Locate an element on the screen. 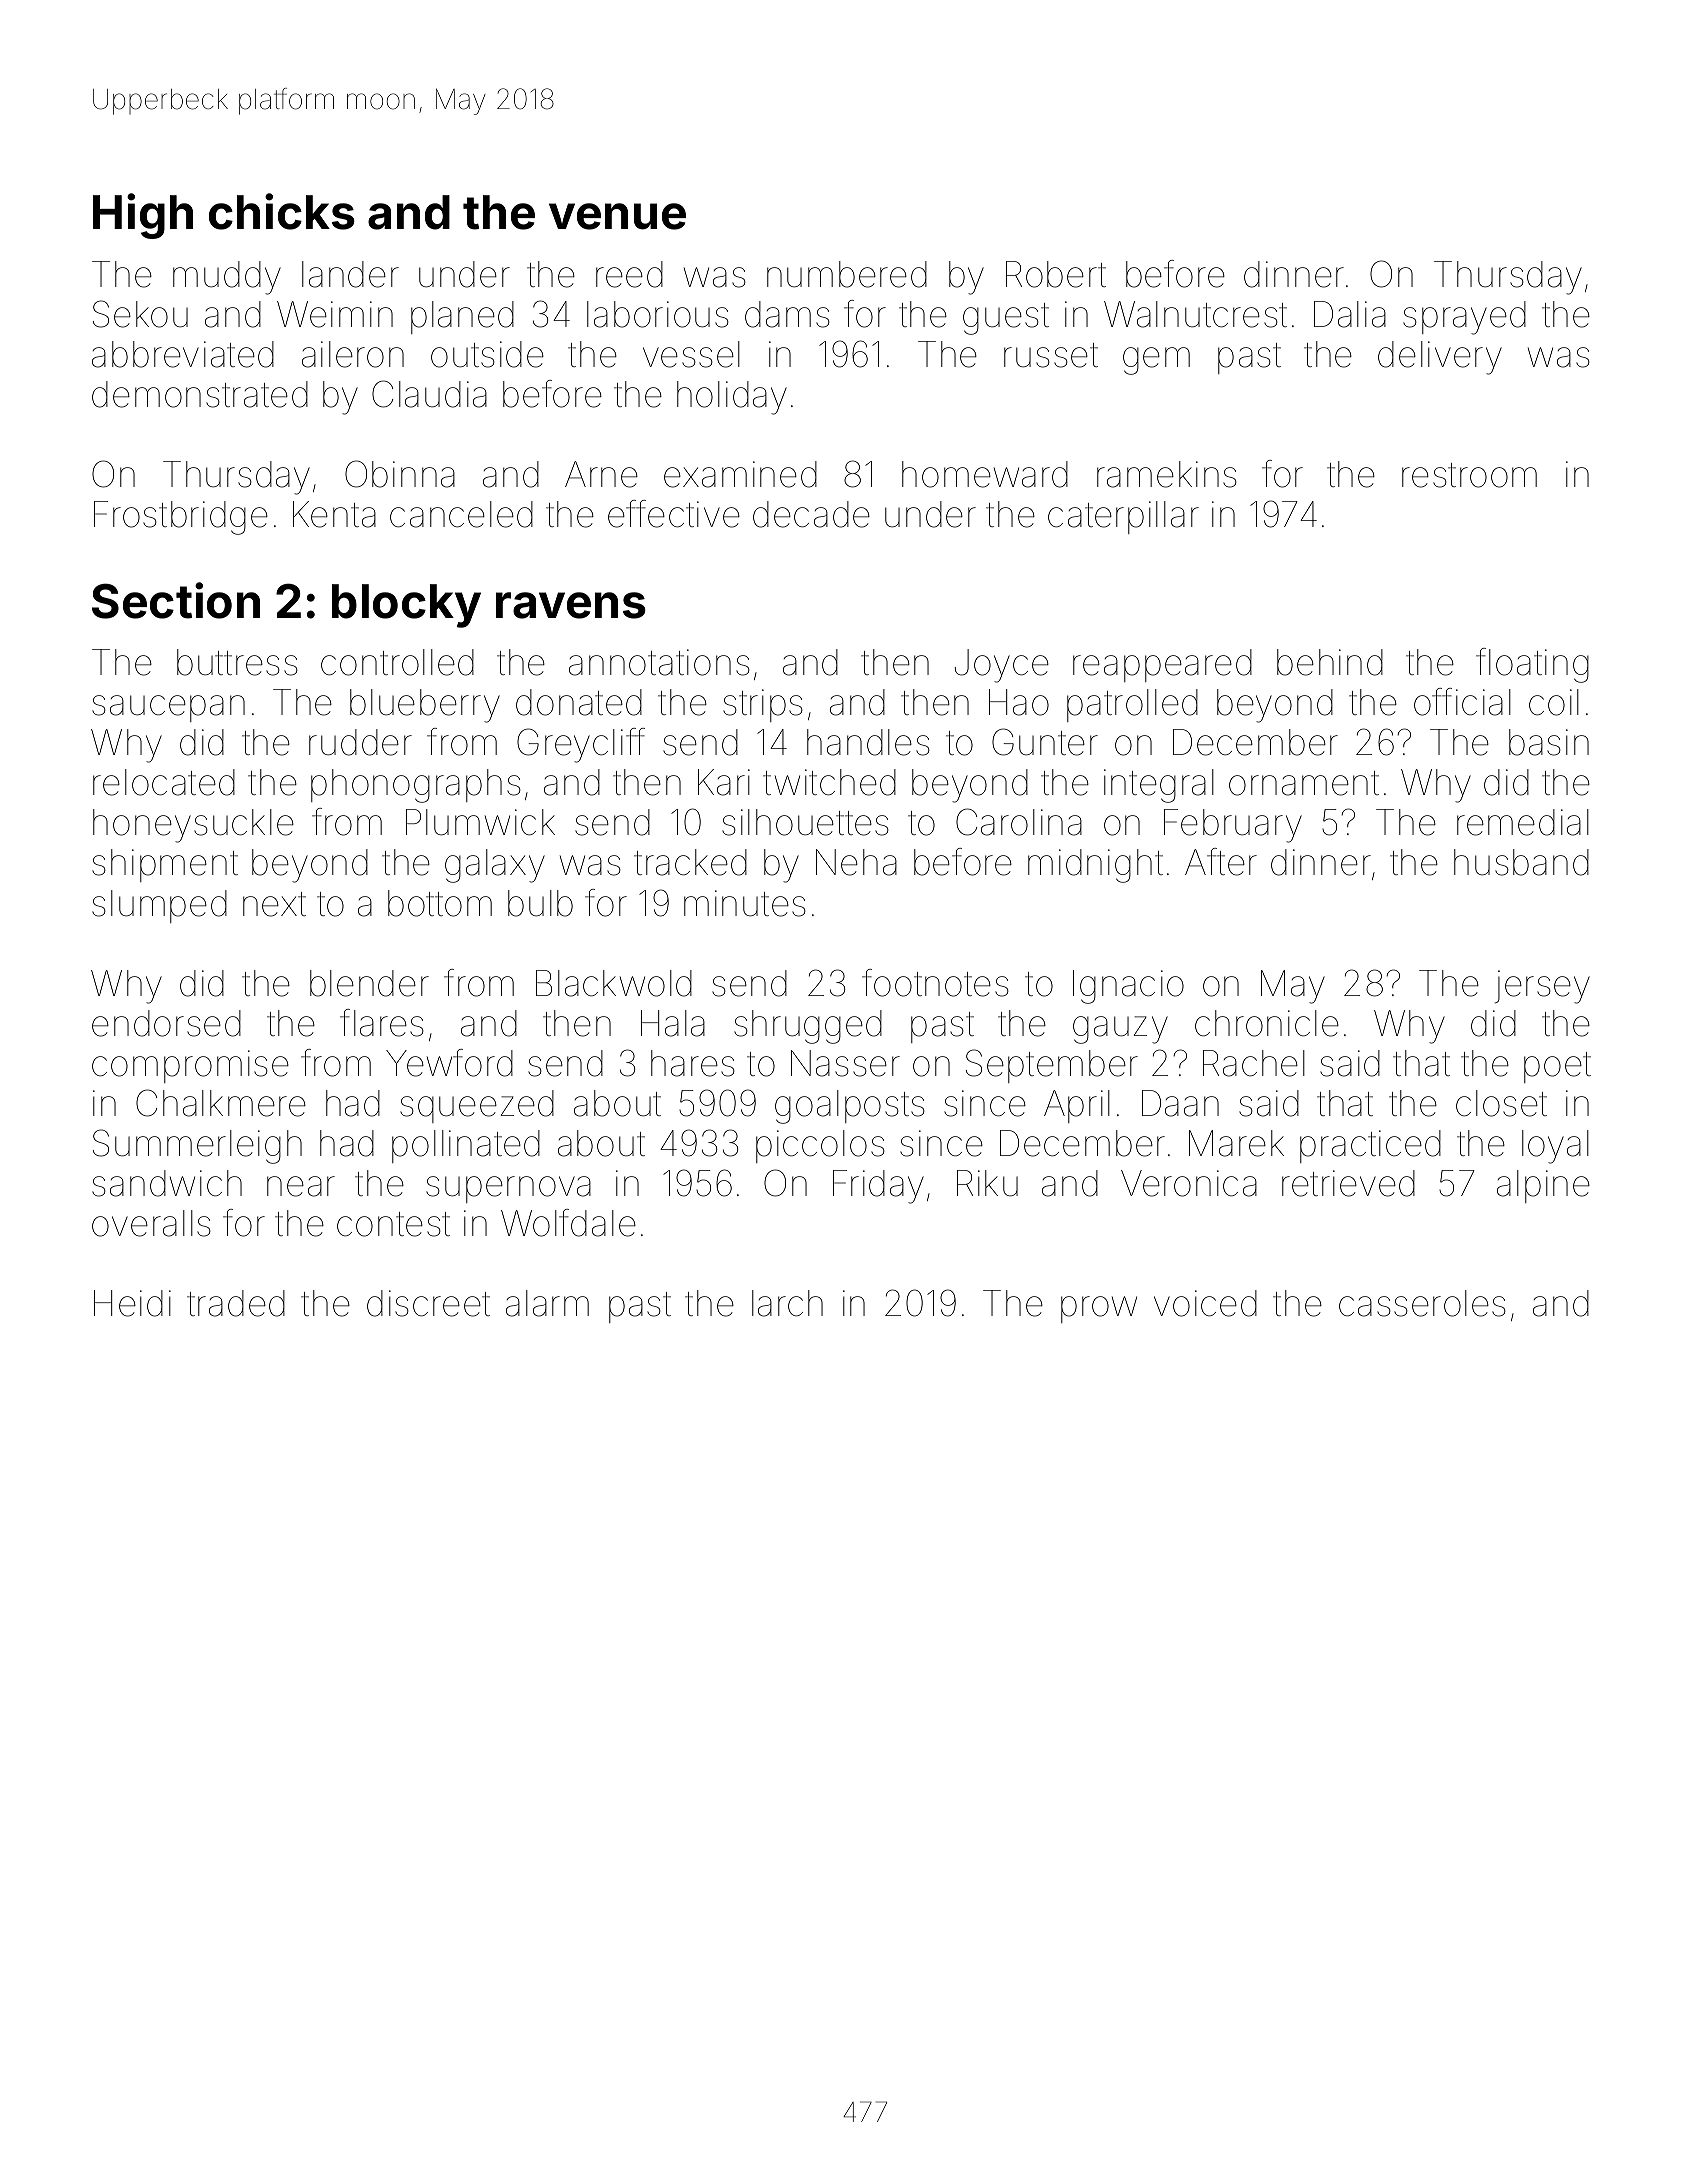 This screenshot has width=1683, height=2178. chicks is located at coordinates (282, 211).
